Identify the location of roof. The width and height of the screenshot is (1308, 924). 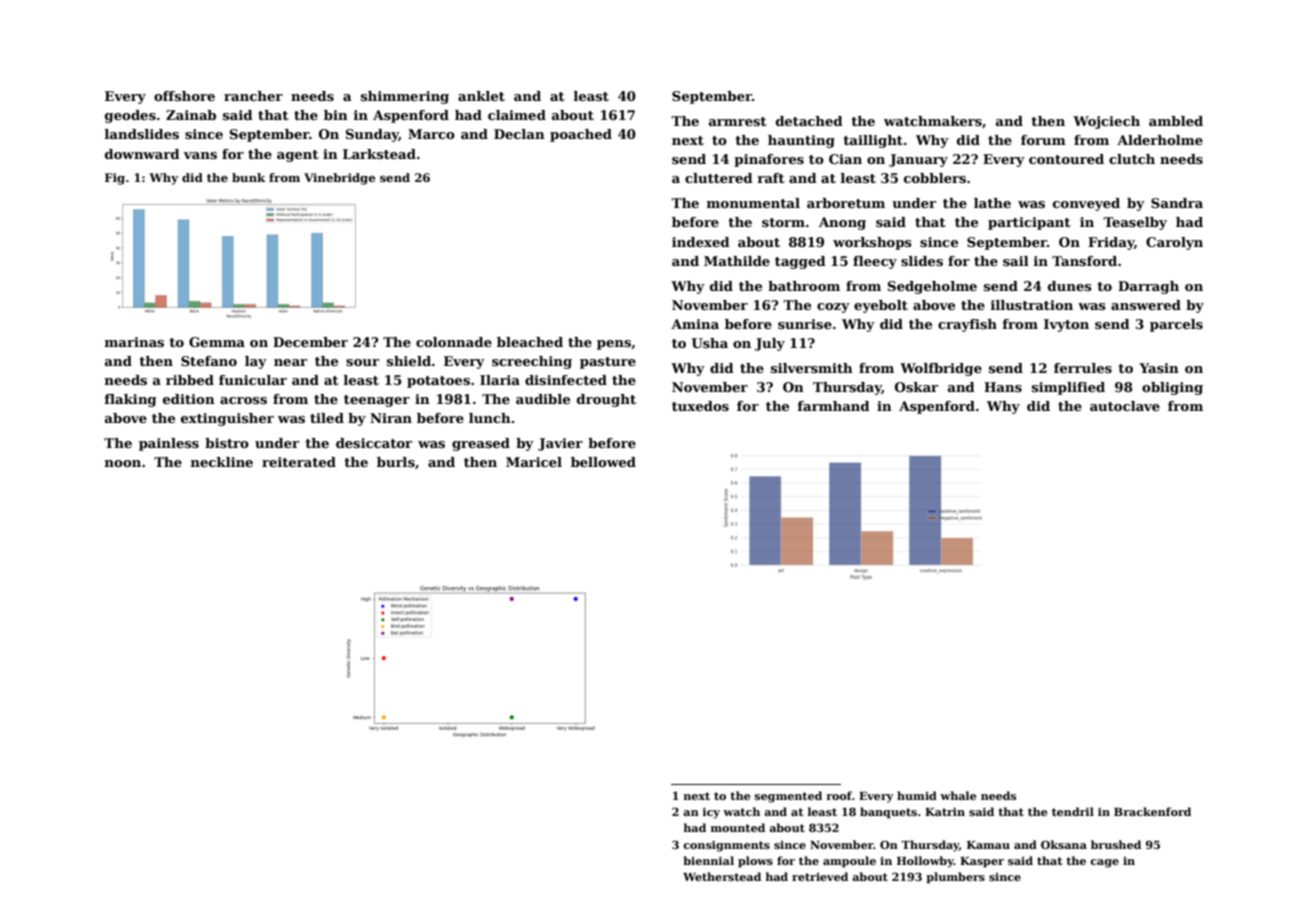
(839, 795).
